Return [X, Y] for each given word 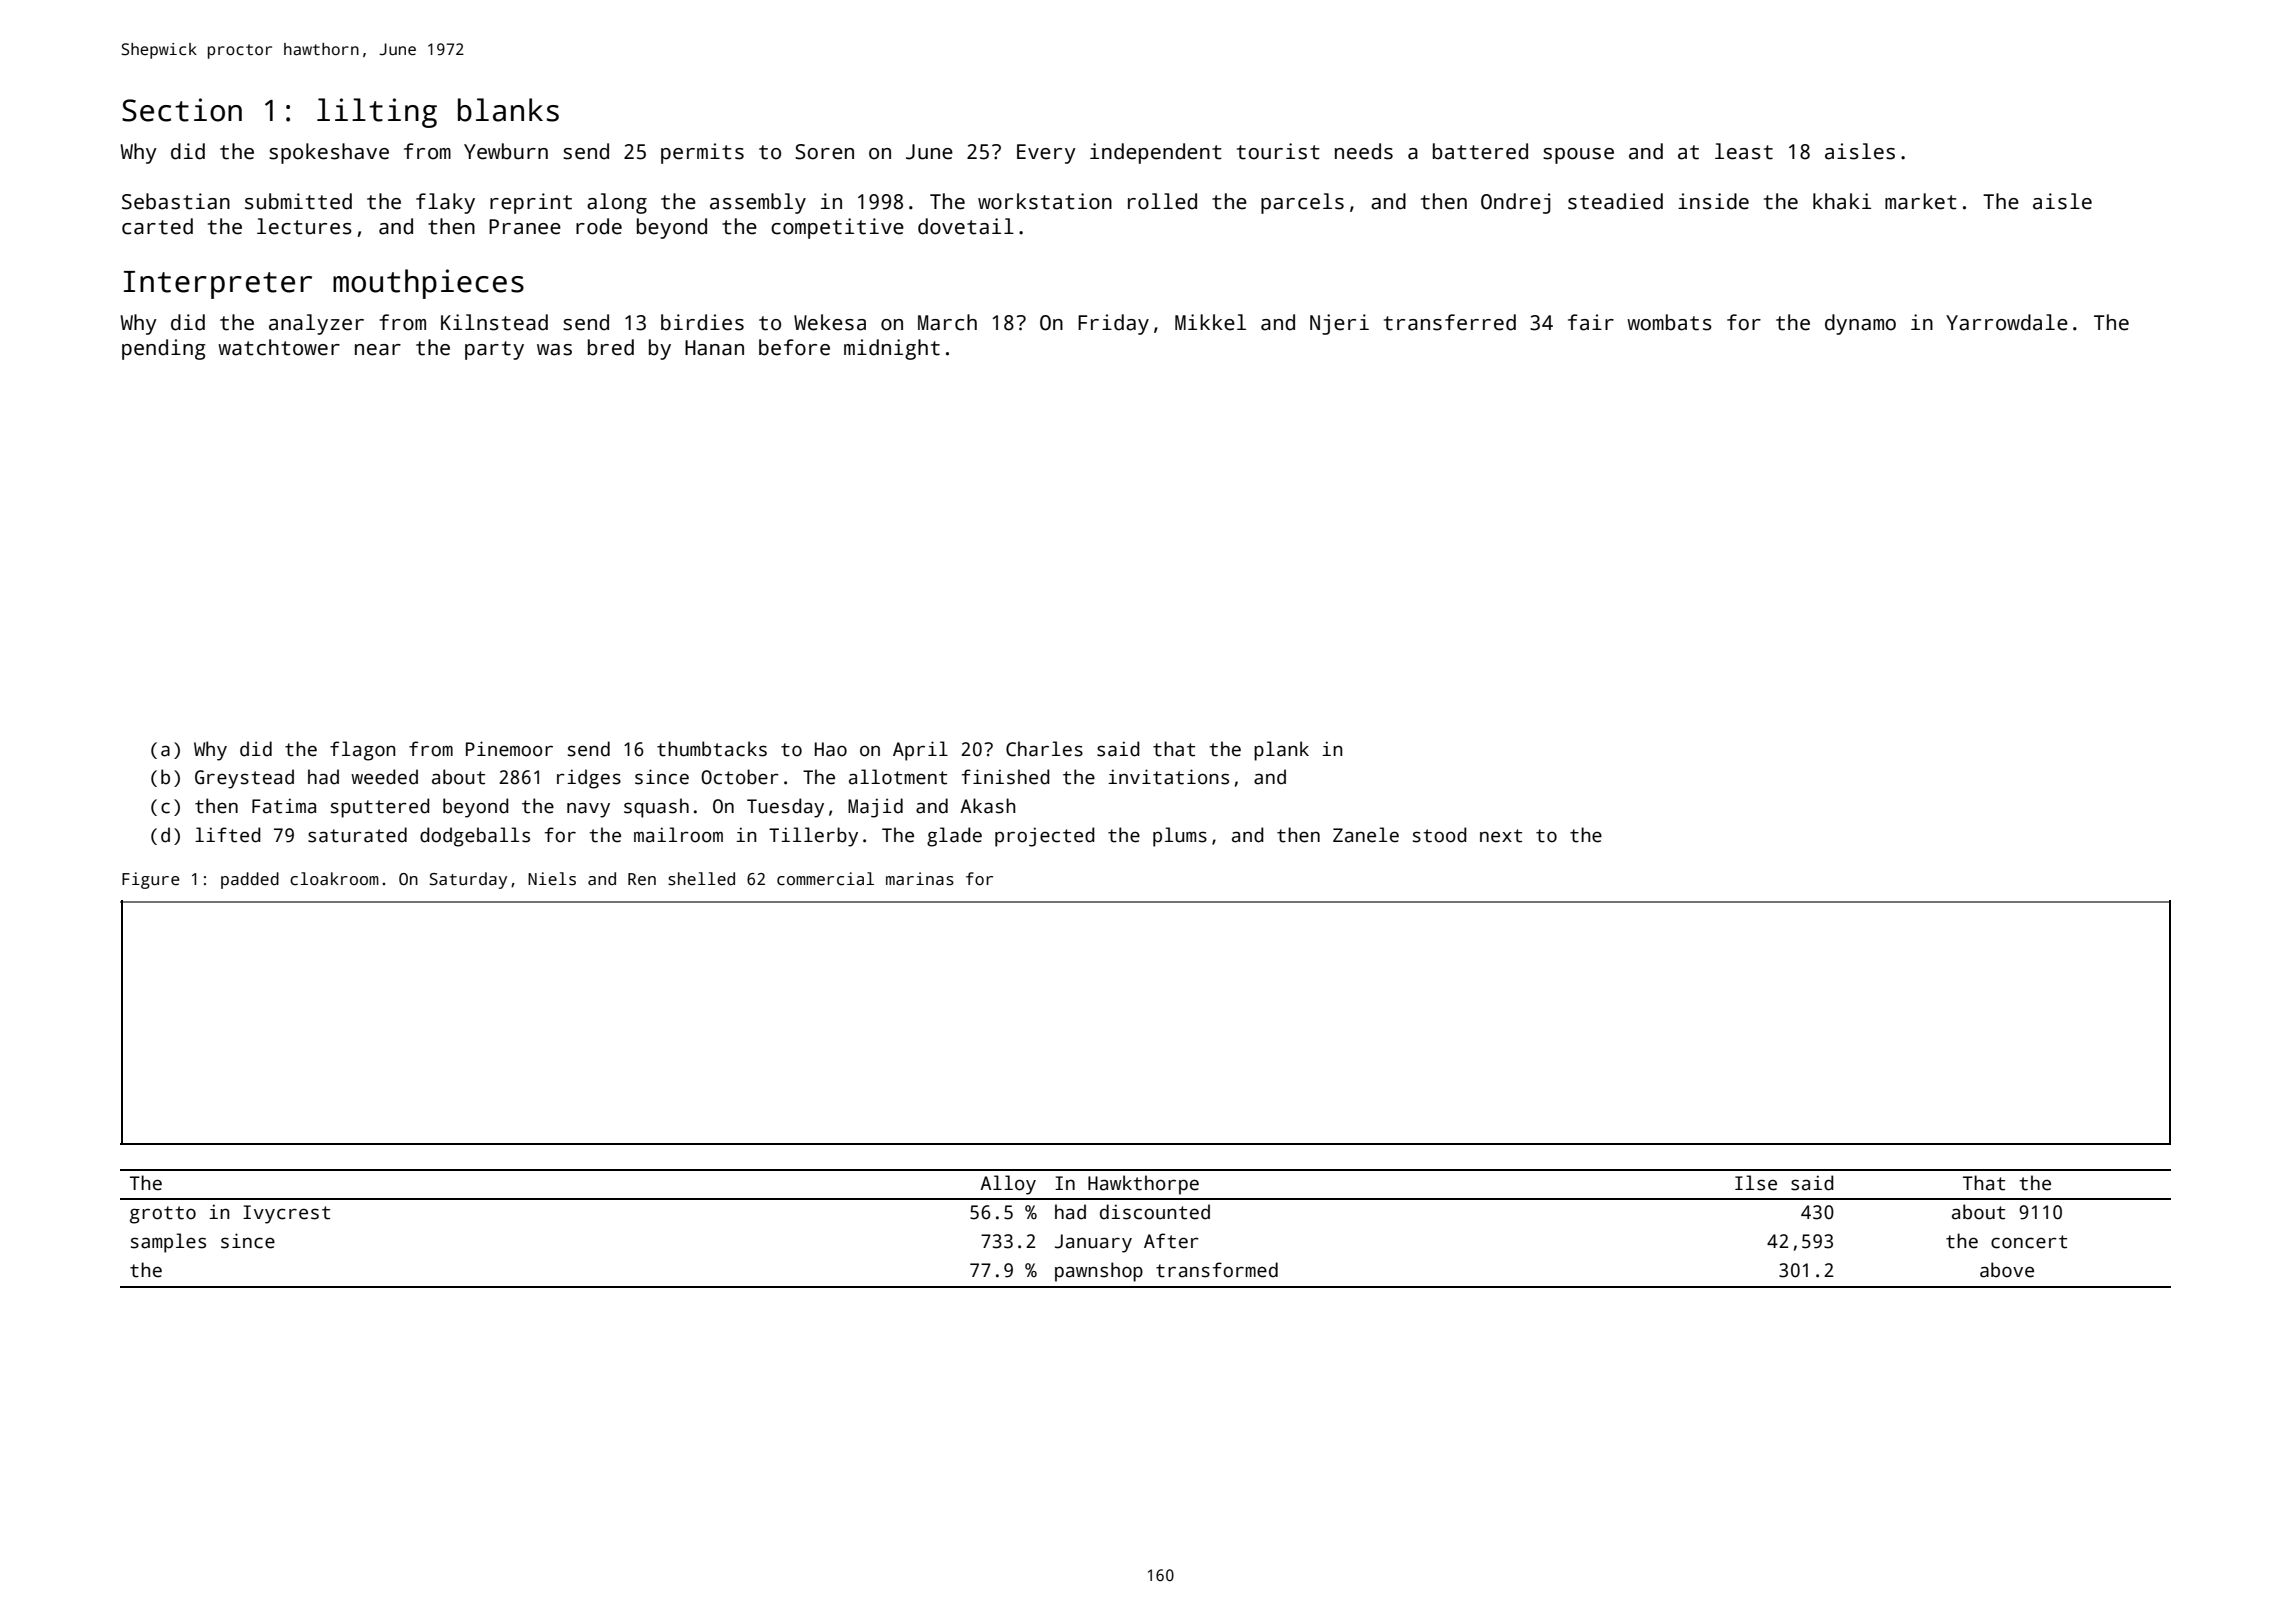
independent [1156, 153]
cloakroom [334, 879]
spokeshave [329, 153]
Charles [1044, 749]
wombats [1669, 322]
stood [1440, 835]
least [1744, 151]
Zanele [1366, 835]
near [378, 350]
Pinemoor [509, 749]
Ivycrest [286, 1214]
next [1501, 836]
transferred [1450, 322]
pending [164, 349]
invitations [1168, 777]
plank [1281, 751]
